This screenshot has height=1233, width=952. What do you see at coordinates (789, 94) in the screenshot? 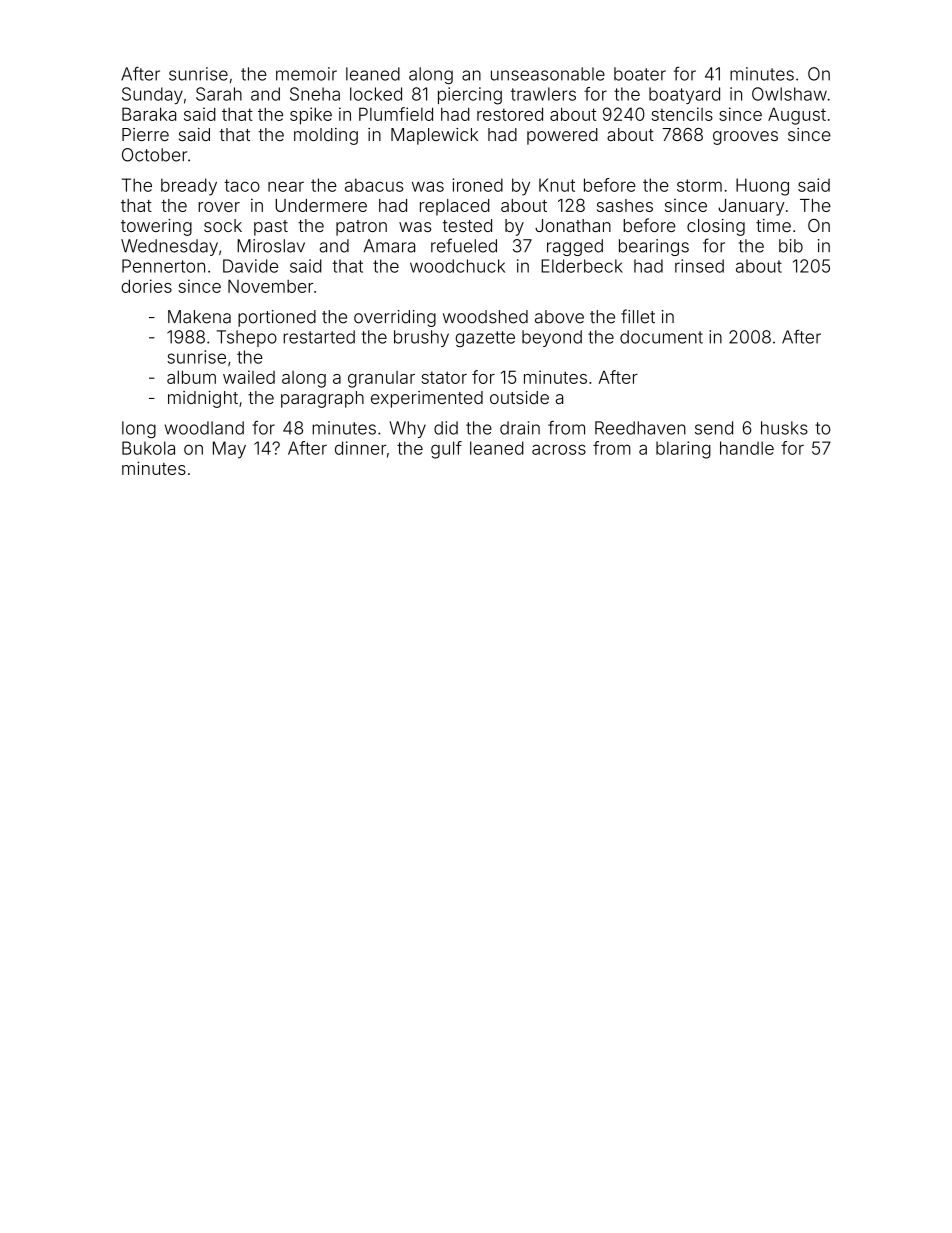
I see `Owlshaw` at bounding box center [789, 94].
